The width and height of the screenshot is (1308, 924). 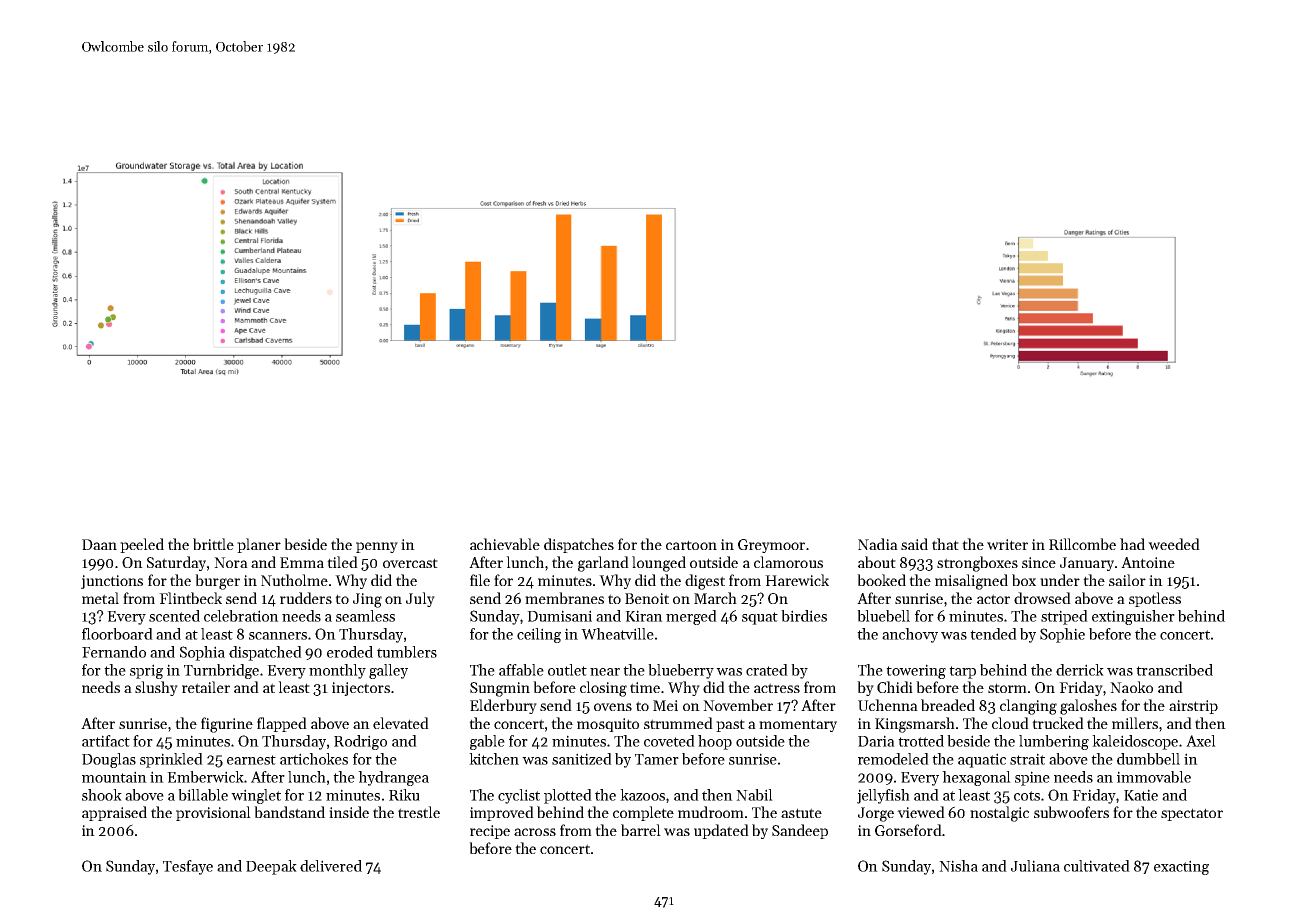 What do you see at coordinates (642, 795) in the screenshot?
I see `kazoos` at bounding box center [642, 795].
